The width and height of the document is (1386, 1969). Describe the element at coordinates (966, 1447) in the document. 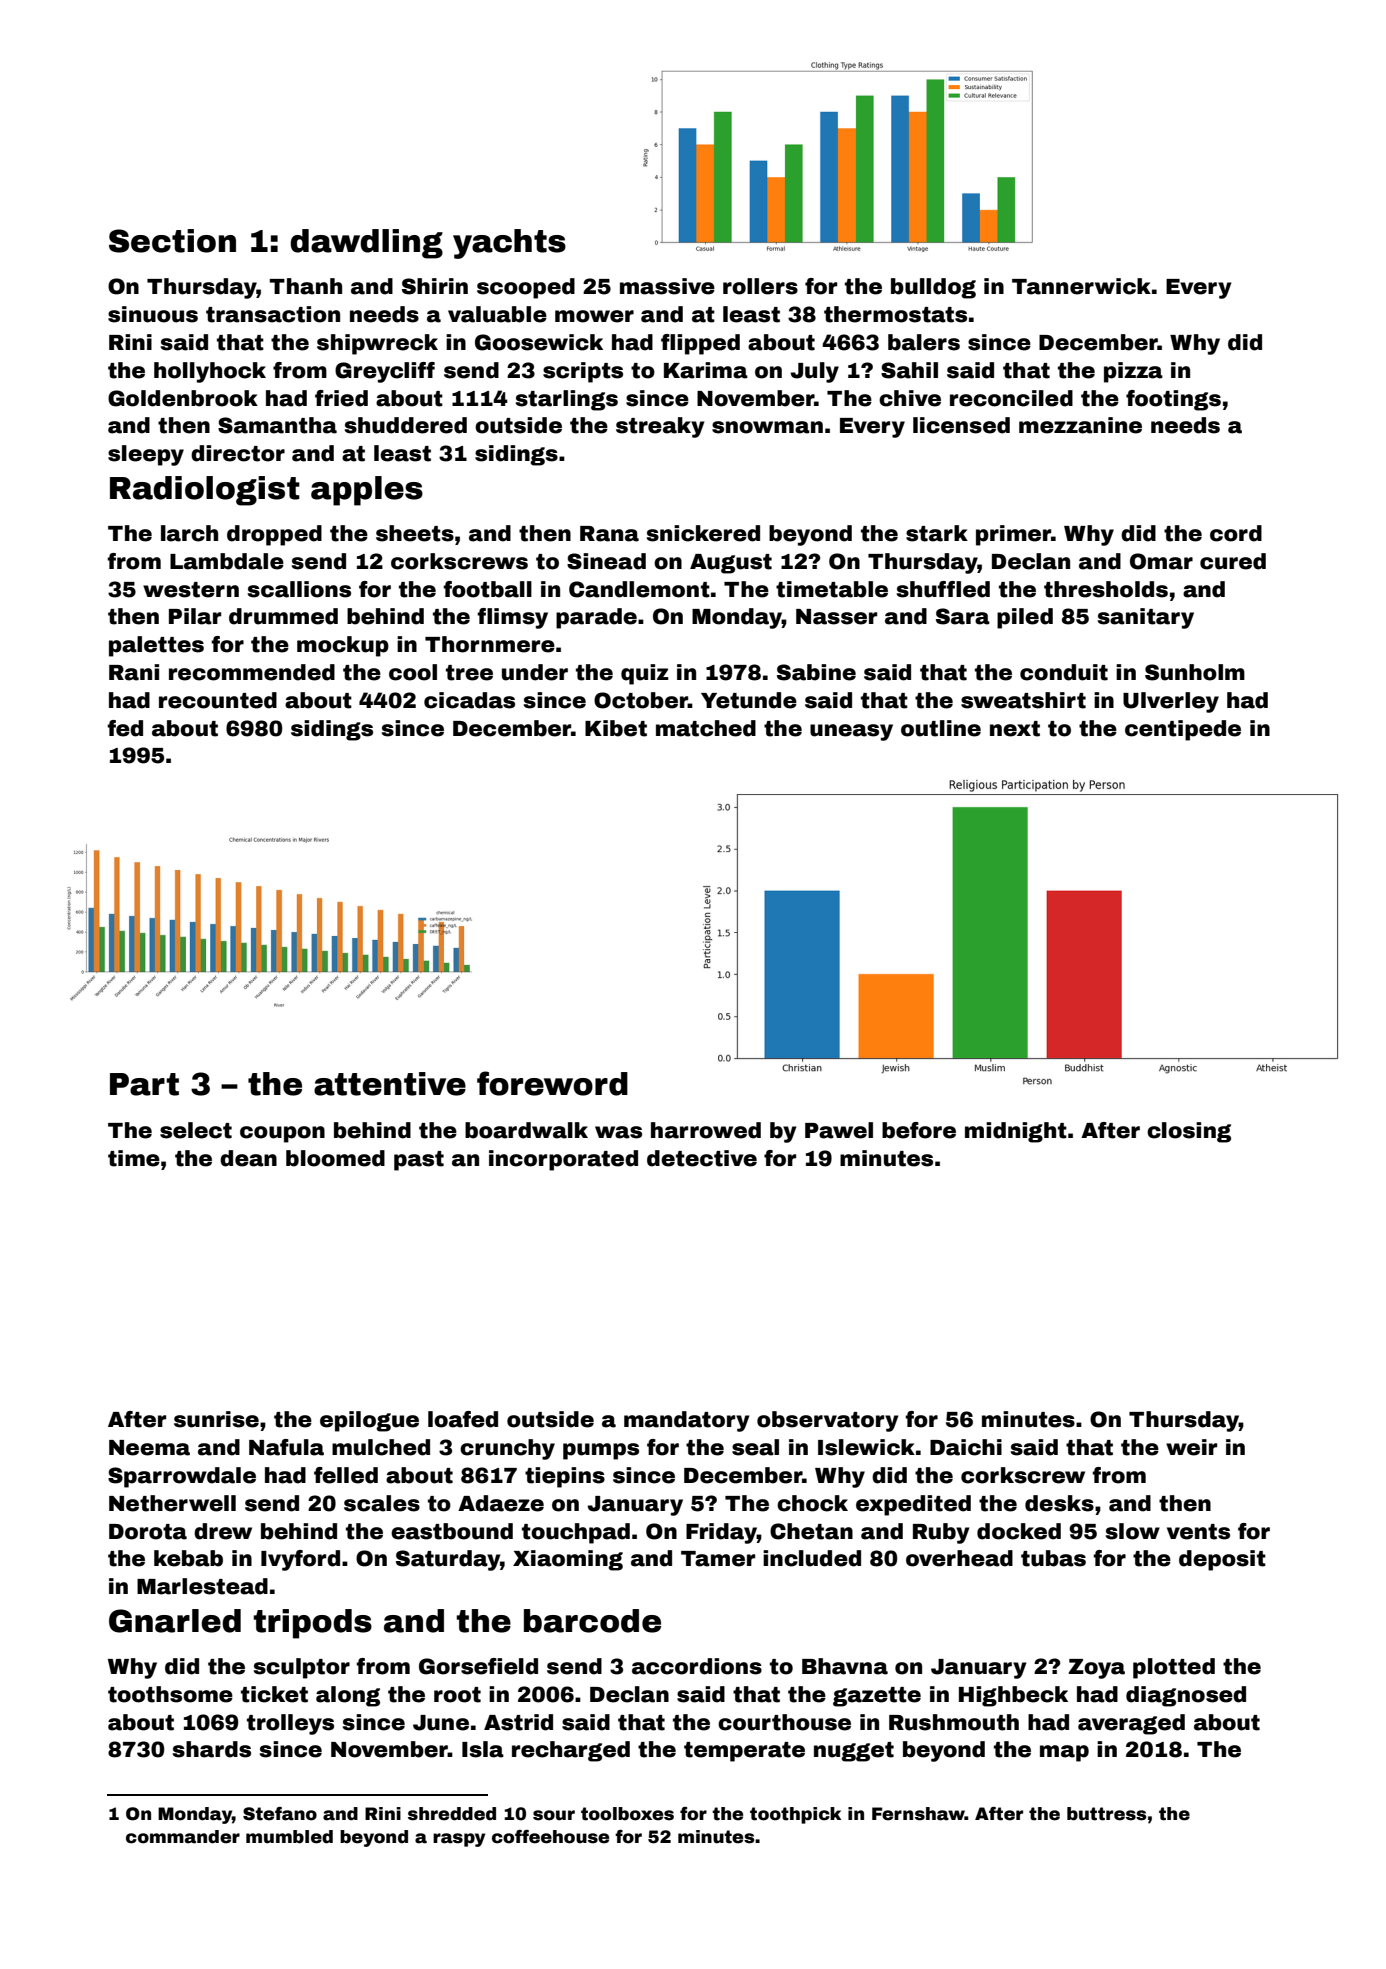

I see `Daichi` at that location.
